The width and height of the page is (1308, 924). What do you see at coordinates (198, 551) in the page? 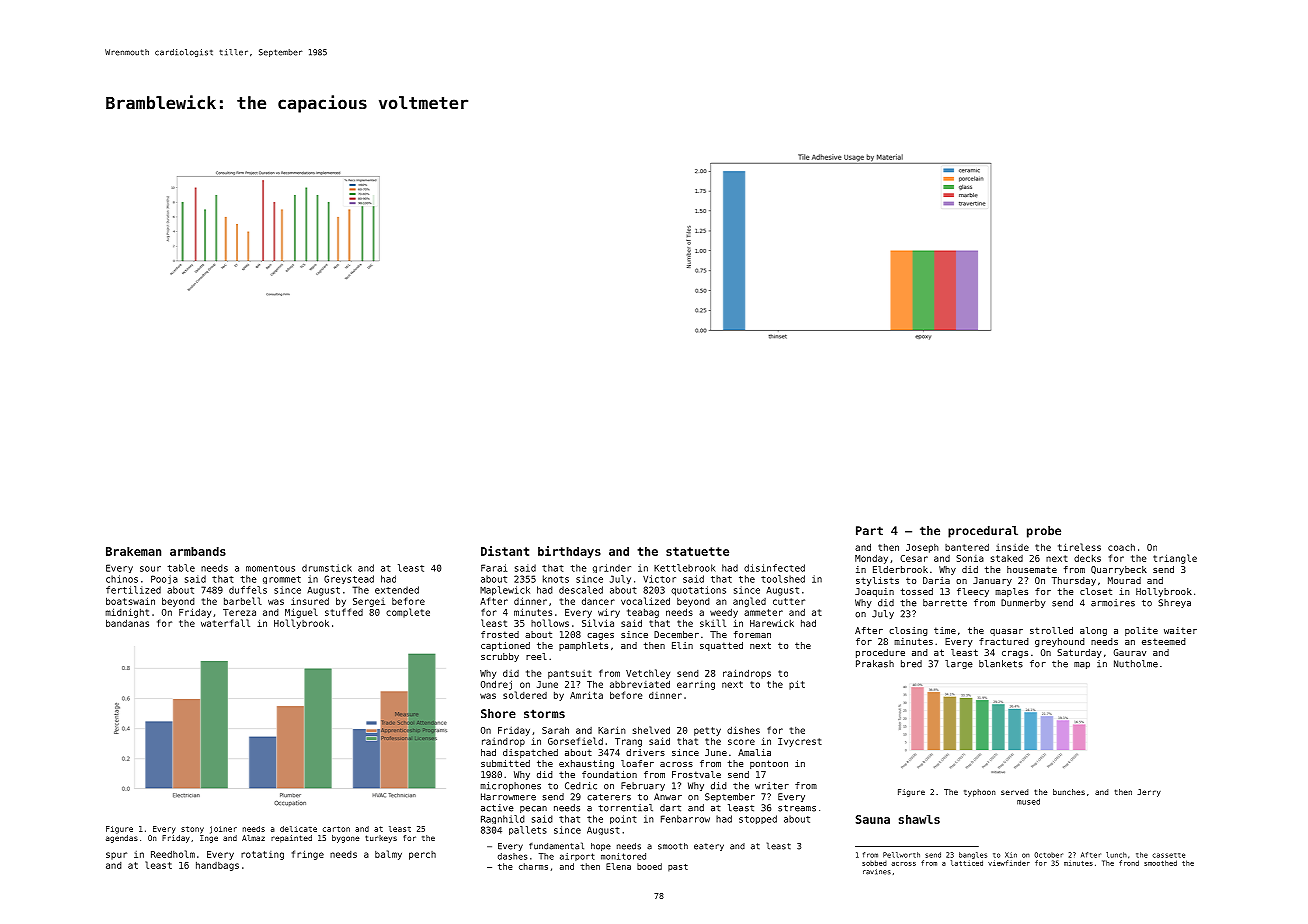
I see `armbands` at bounding box center [198, 551].
